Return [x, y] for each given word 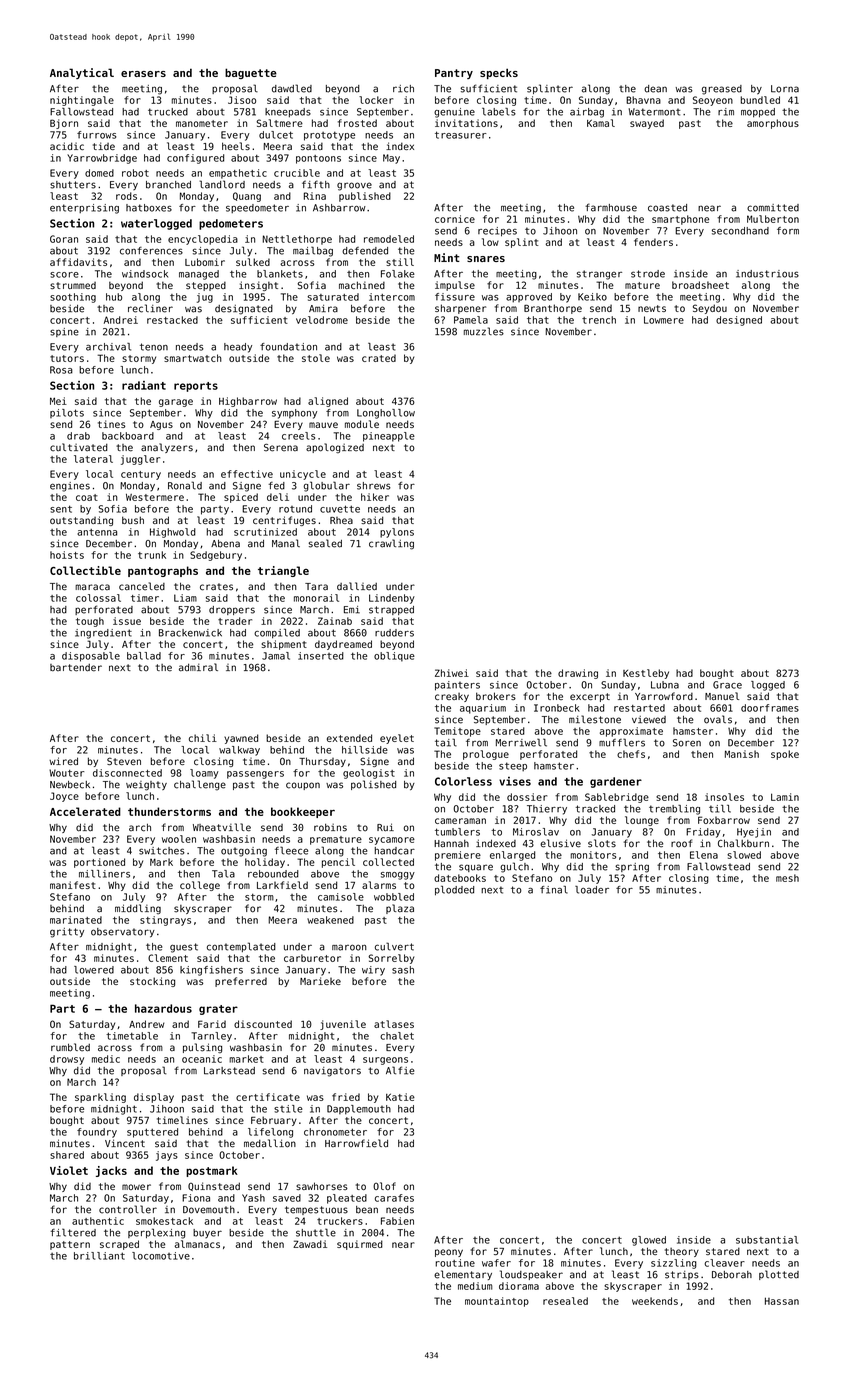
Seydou [710, 309]
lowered [94, 970]
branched [168, 185]
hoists [67, 555]
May [391, 159]
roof [681, 843]
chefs [631, 754]
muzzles [484, 331]
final [554, 890]
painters [457, 686]
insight [258, 286]
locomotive [161, 1256]
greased [722, 90]
